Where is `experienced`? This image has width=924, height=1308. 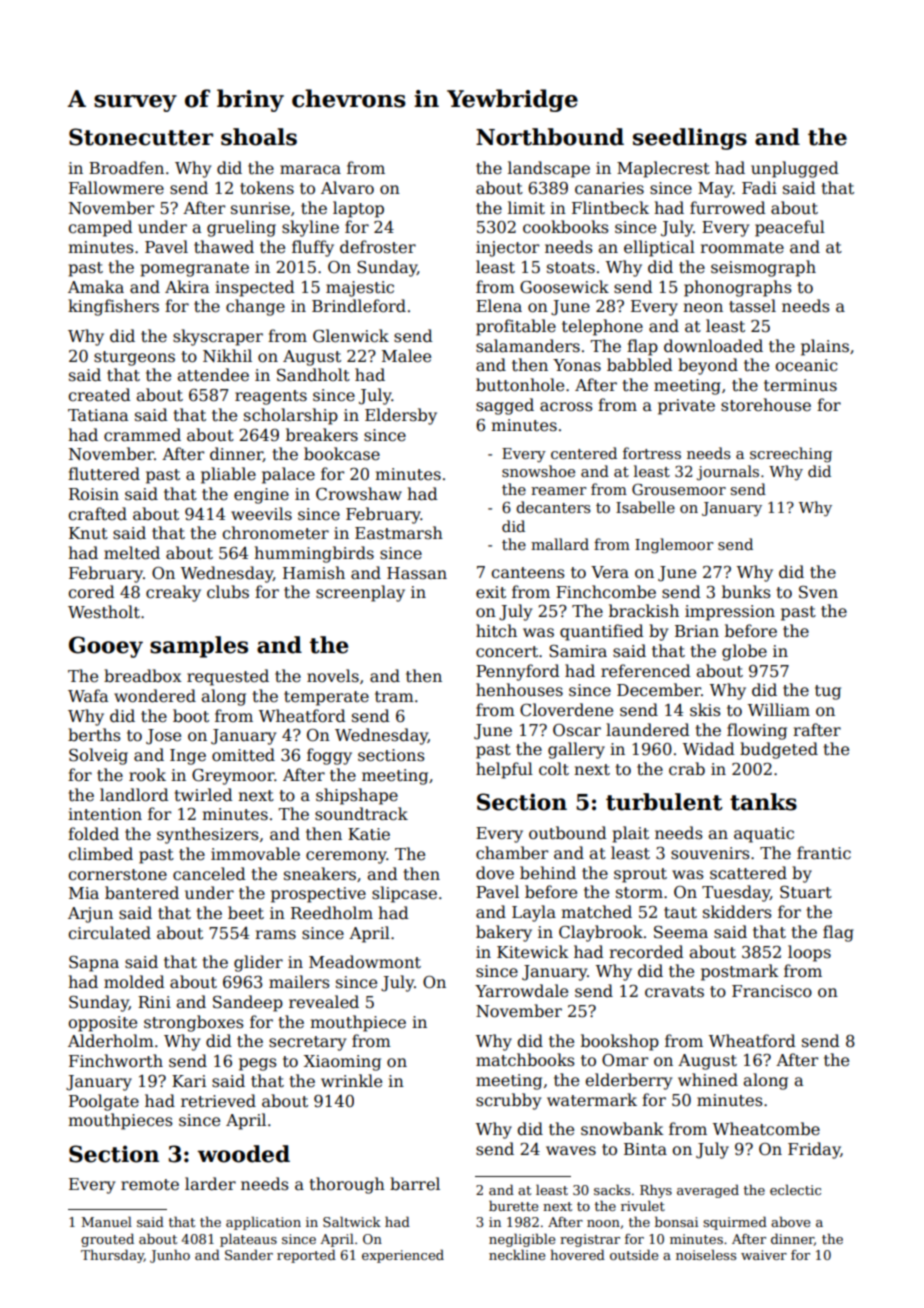 experienced is located at coordinates (403, 1256).
